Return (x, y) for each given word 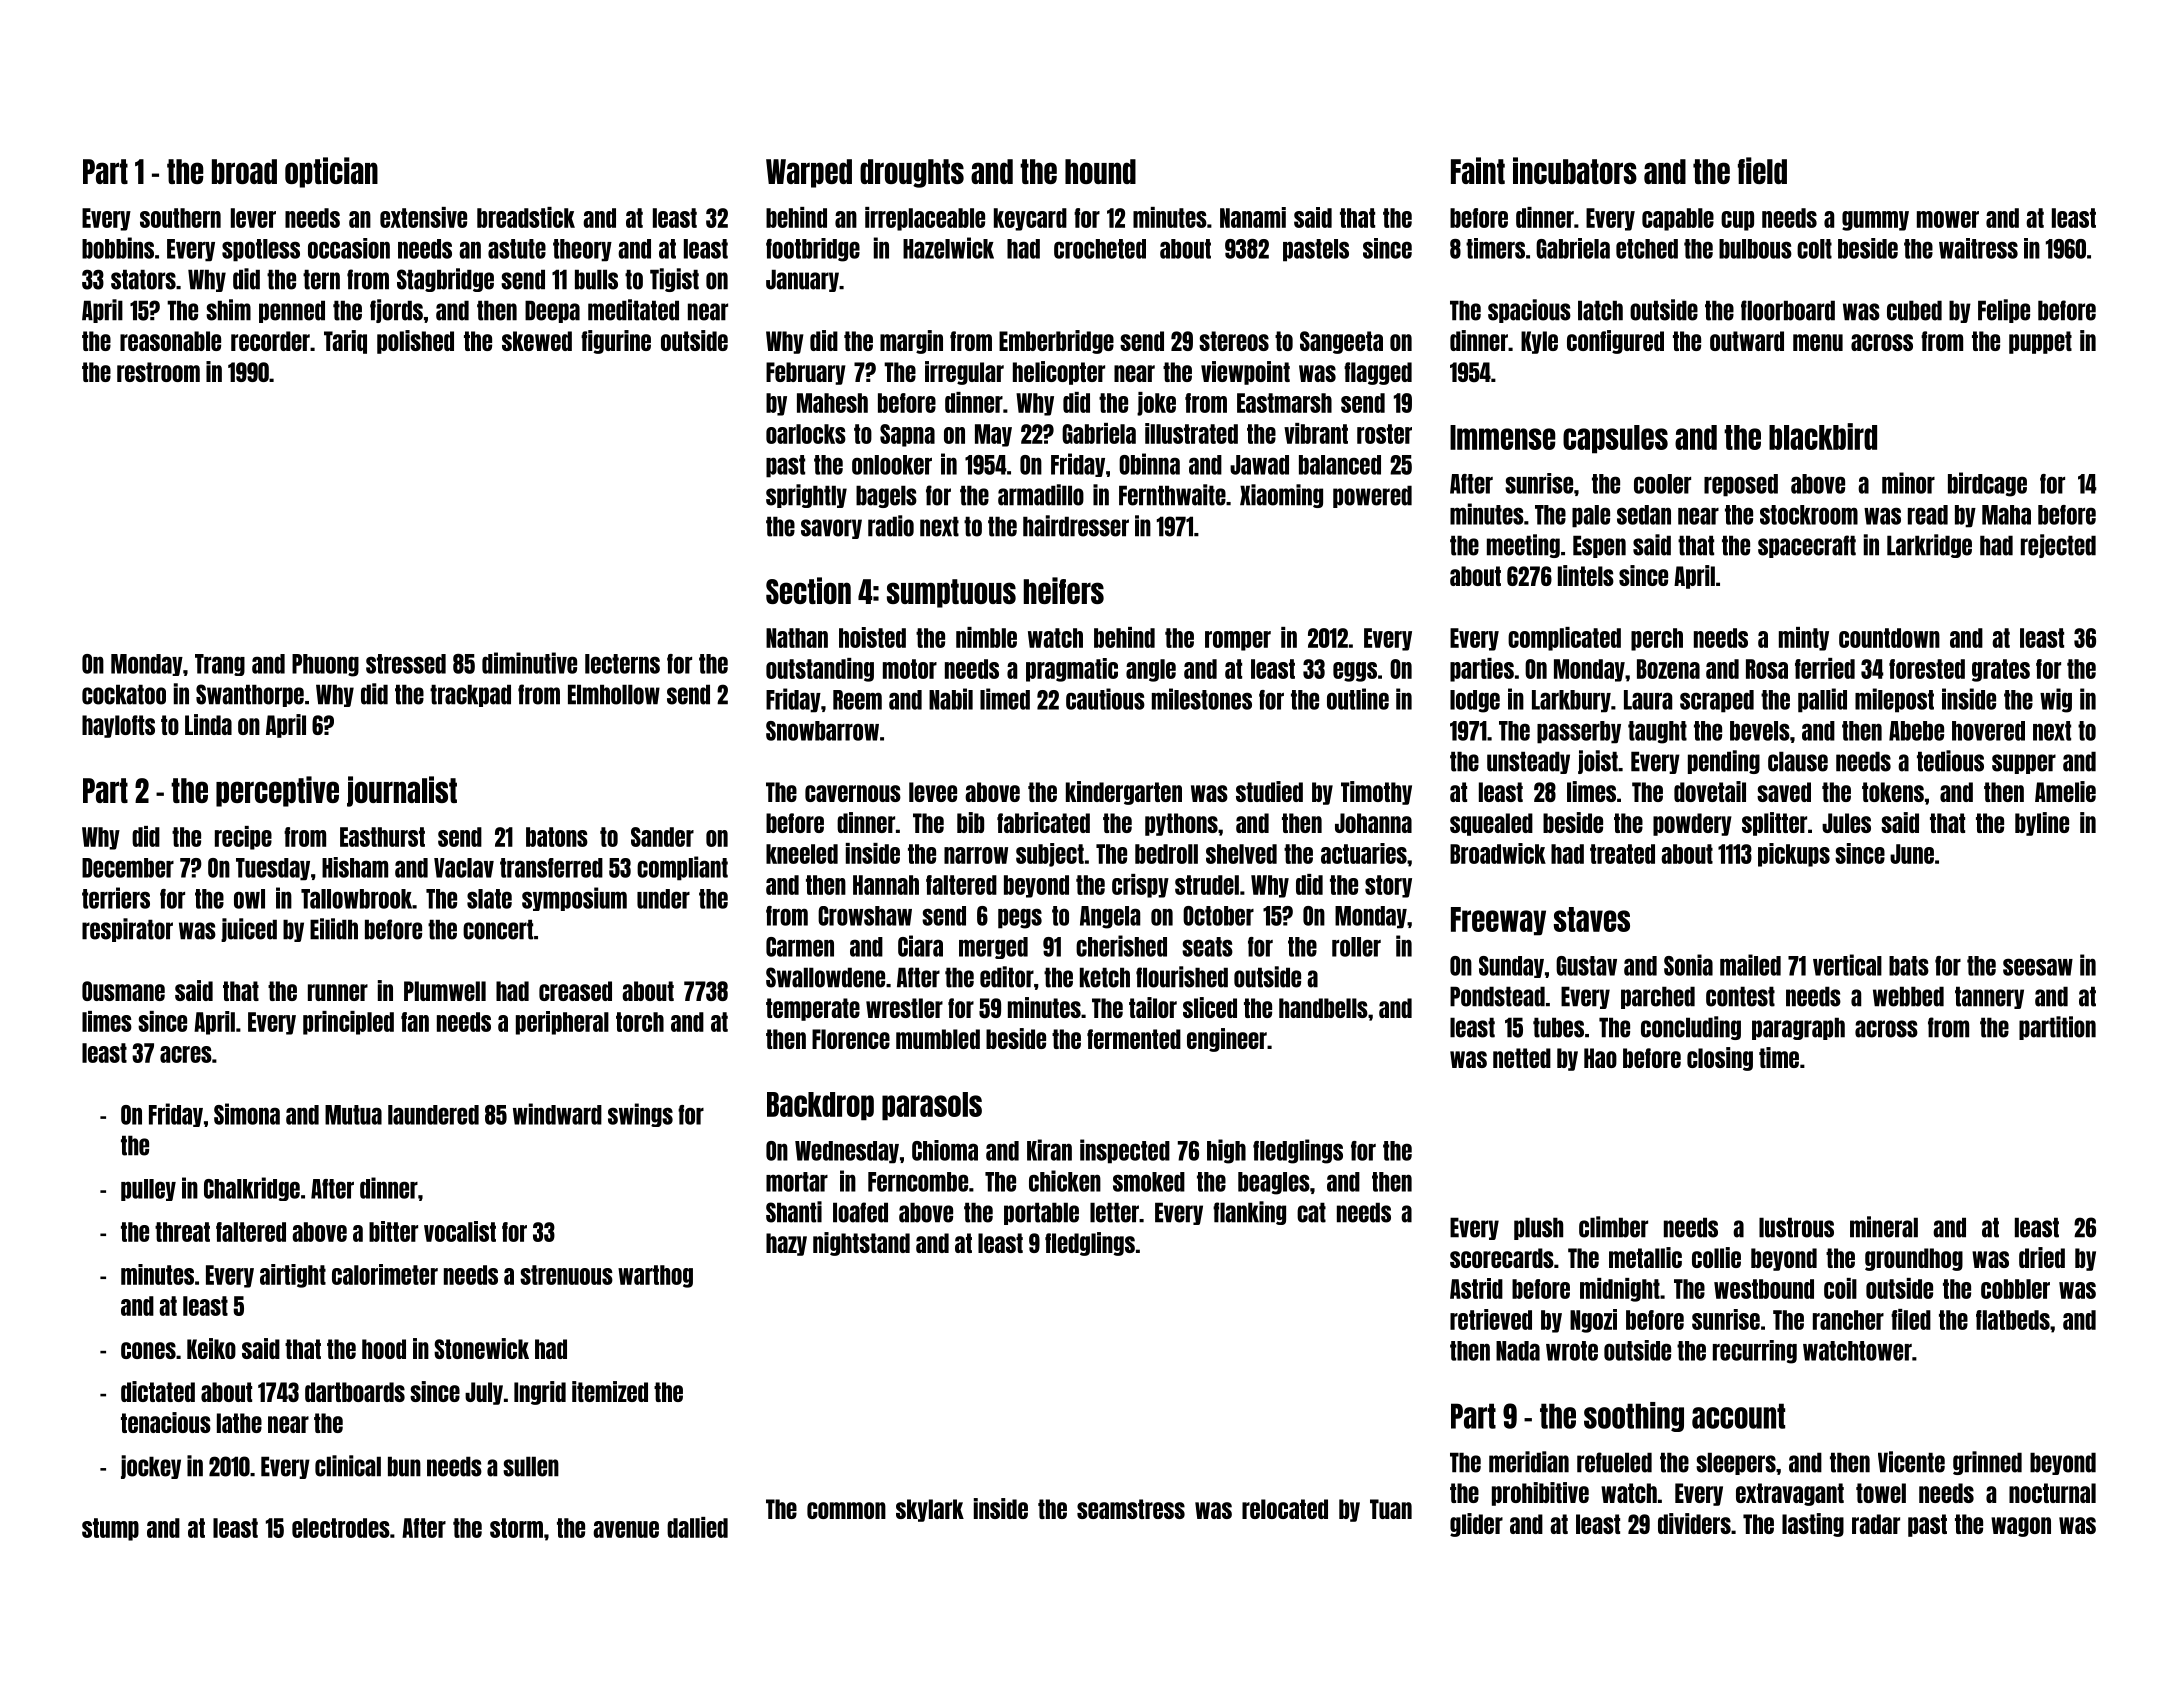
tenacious (166, 1422)
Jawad (1259, 465)
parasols (932, 1106)
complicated (1564, 639)
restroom (158, 372)
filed (1911, 1319)
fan (415, 1022)
